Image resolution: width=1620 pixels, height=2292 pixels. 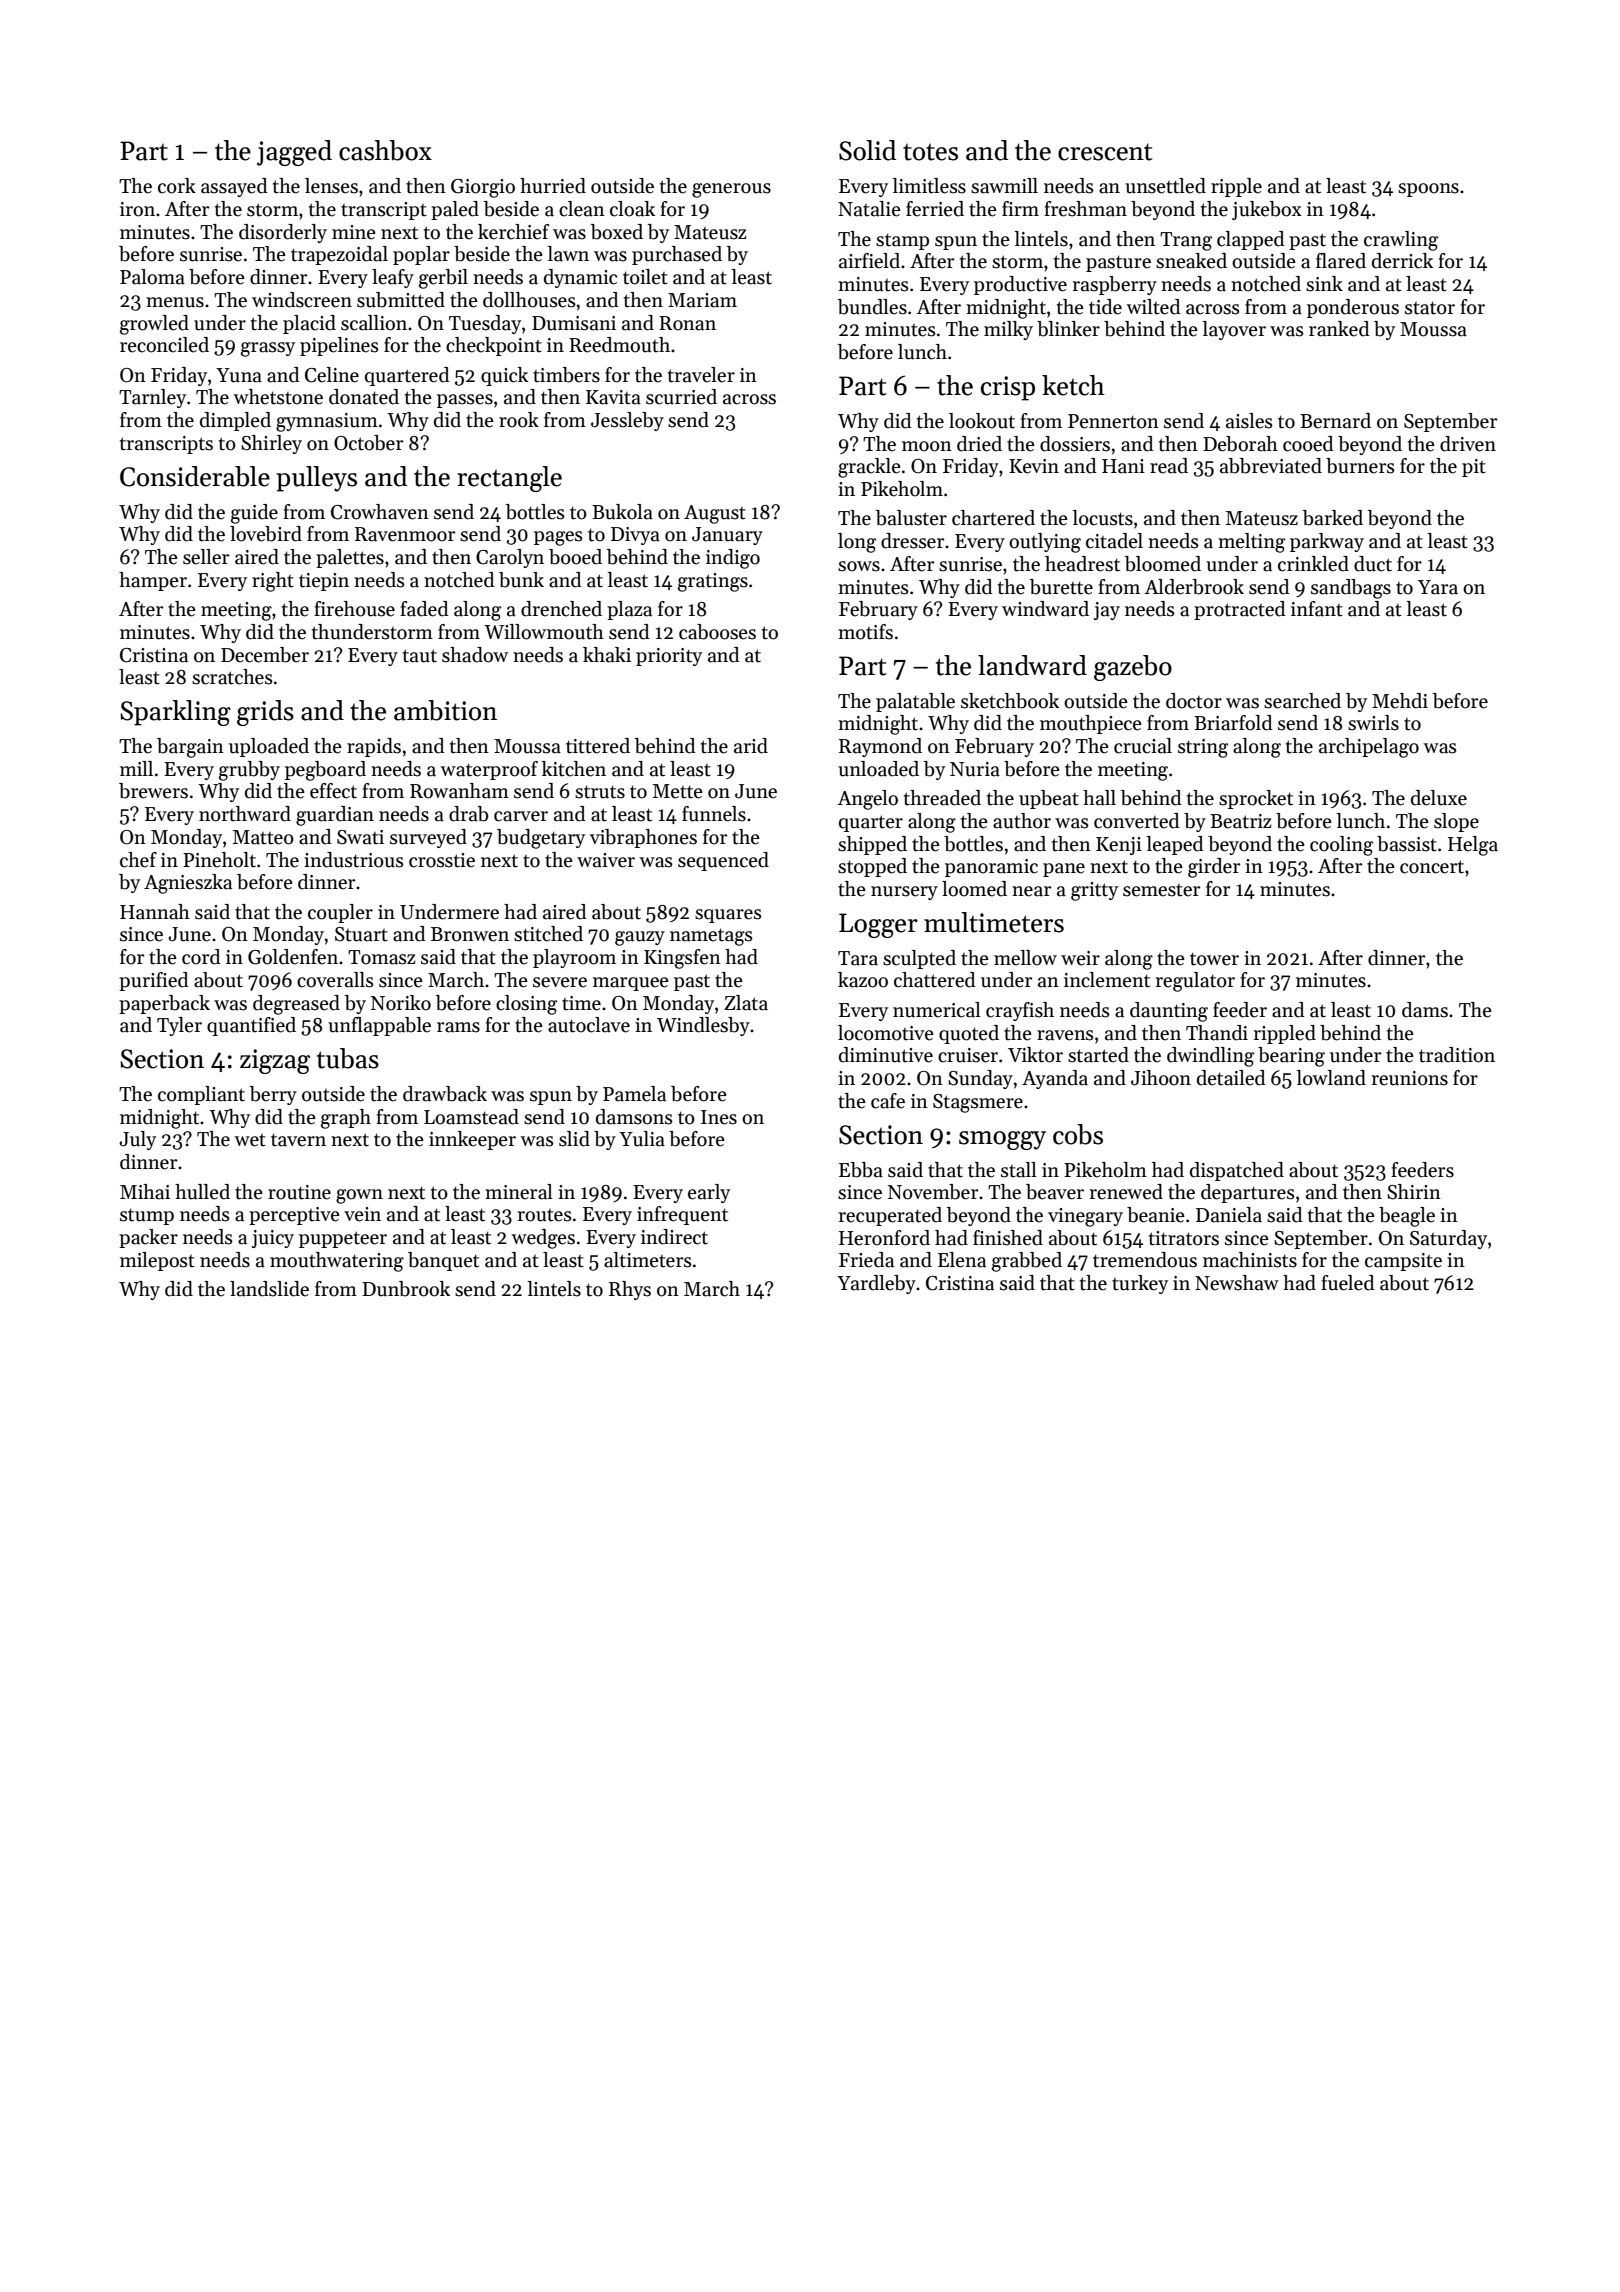 I want to click on drab, so click(x=468, y=814).
